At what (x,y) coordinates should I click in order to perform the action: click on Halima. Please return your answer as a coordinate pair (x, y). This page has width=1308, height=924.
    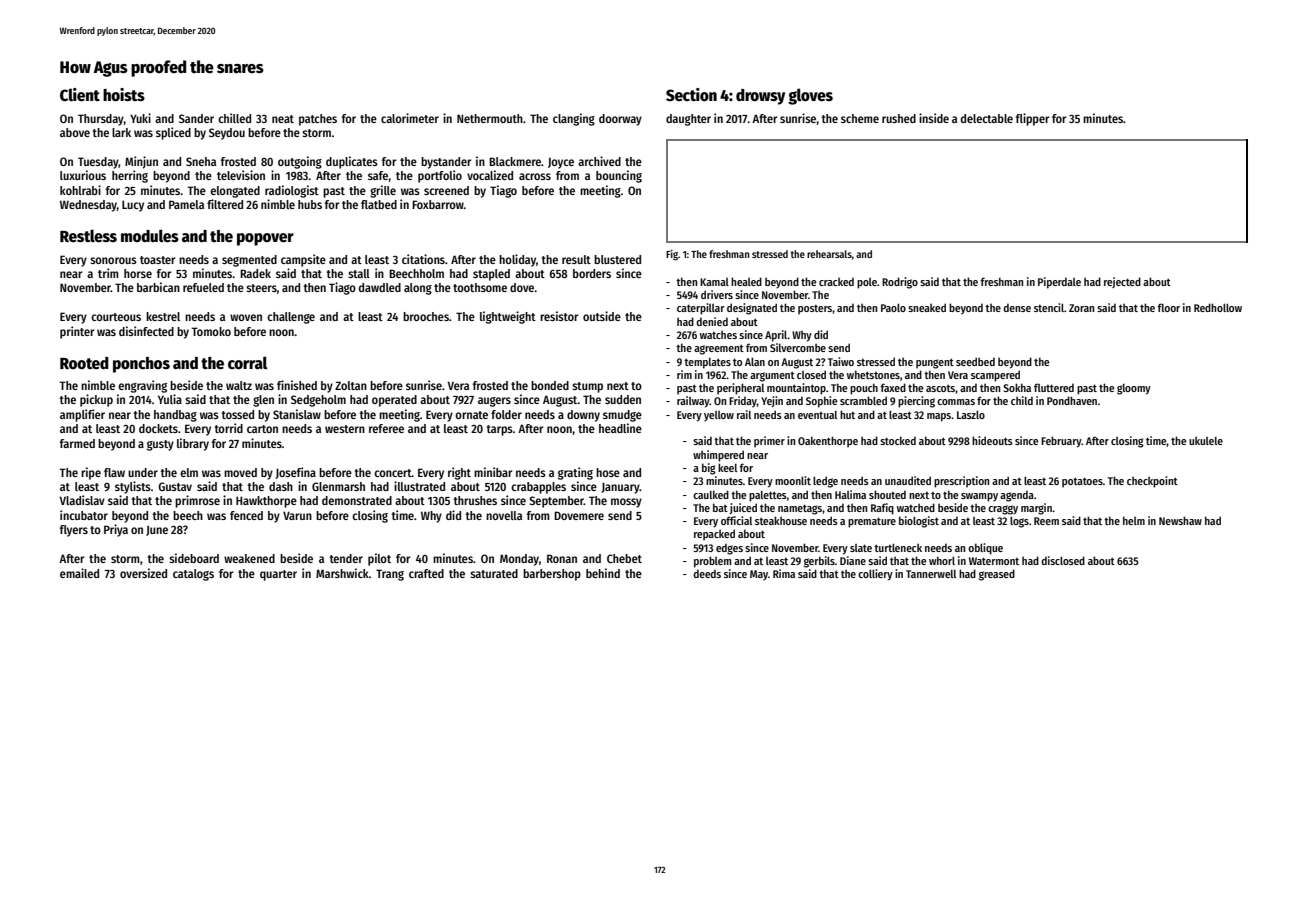
    Looking at the image, I should click on (850, 494).
